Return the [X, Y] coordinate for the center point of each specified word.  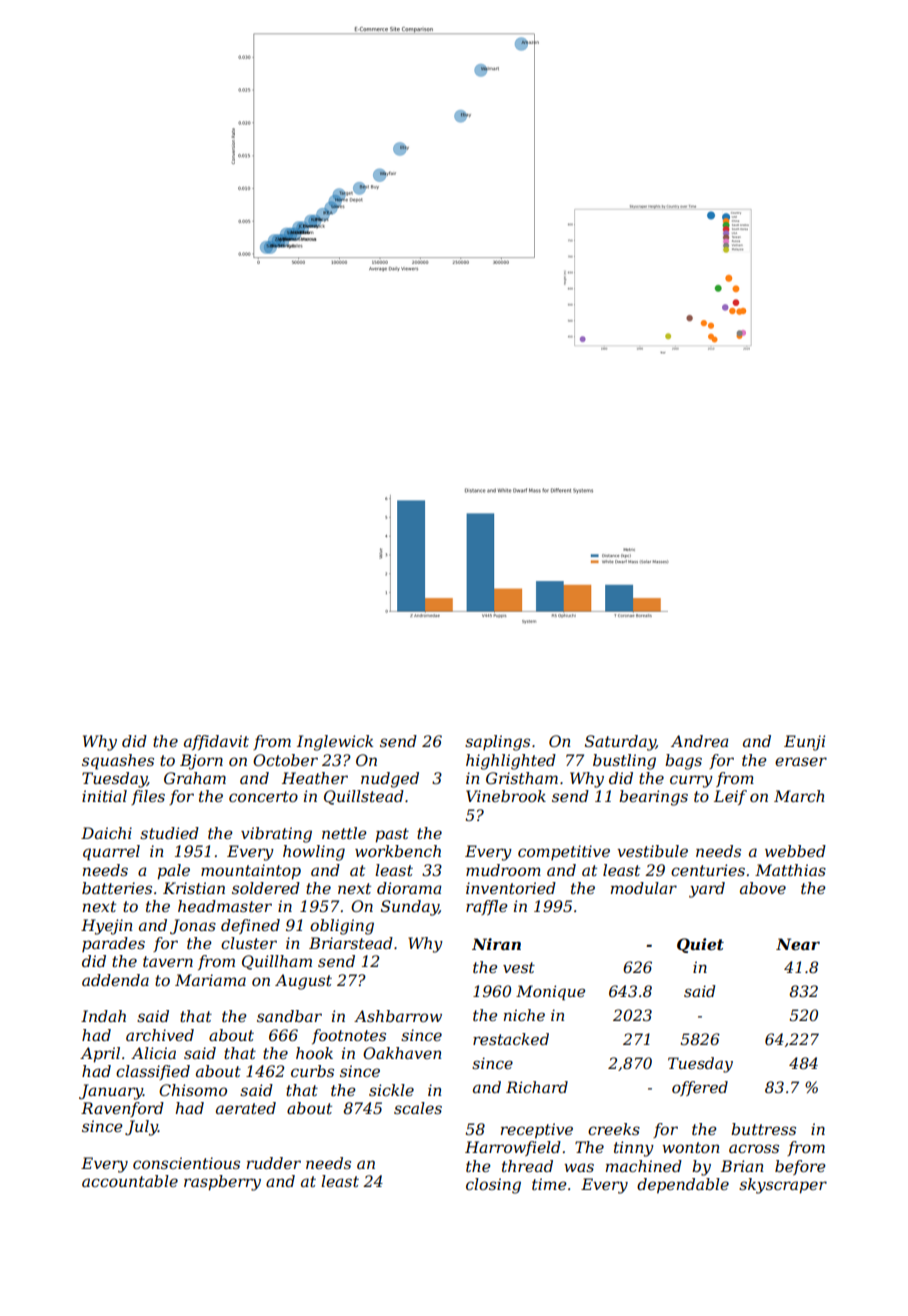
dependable [683, 1186]
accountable [130, 1181]
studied [169, 833]
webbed [795, 851]
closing [493, 1186]
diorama [409, 888]
